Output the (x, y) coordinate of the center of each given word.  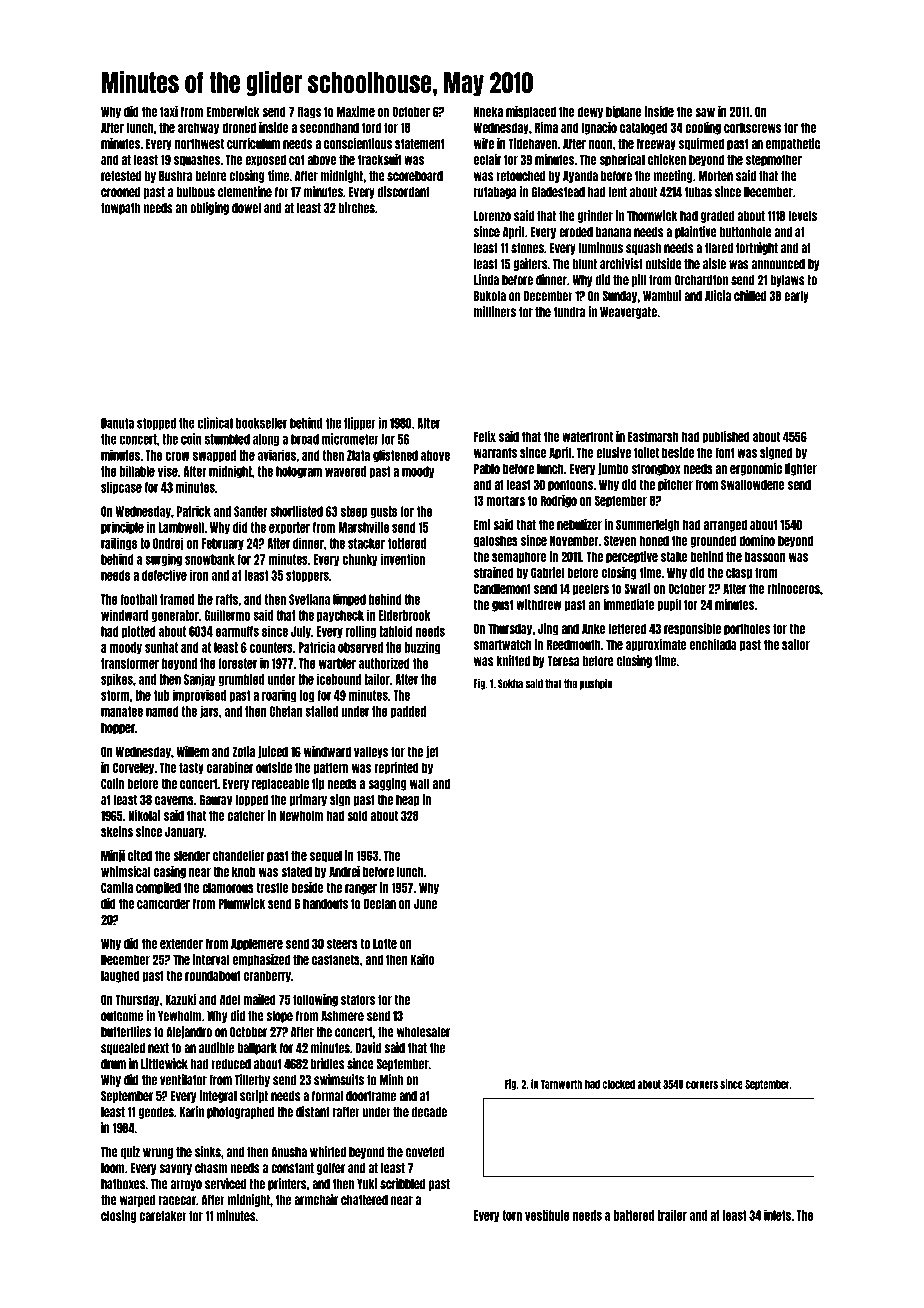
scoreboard (415, 176)
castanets (336, 959)
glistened (395, 456)
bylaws (787, 281)
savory (175, 1169)
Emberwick (233, 111)
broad (305, 439)
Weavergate (628, 313)
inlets (777, 1215)
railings (119, 544)
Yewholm (179, 1016)
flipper (360, 423)
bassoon (765, 556)
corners (702, 1085)
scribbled (403, 1184)
